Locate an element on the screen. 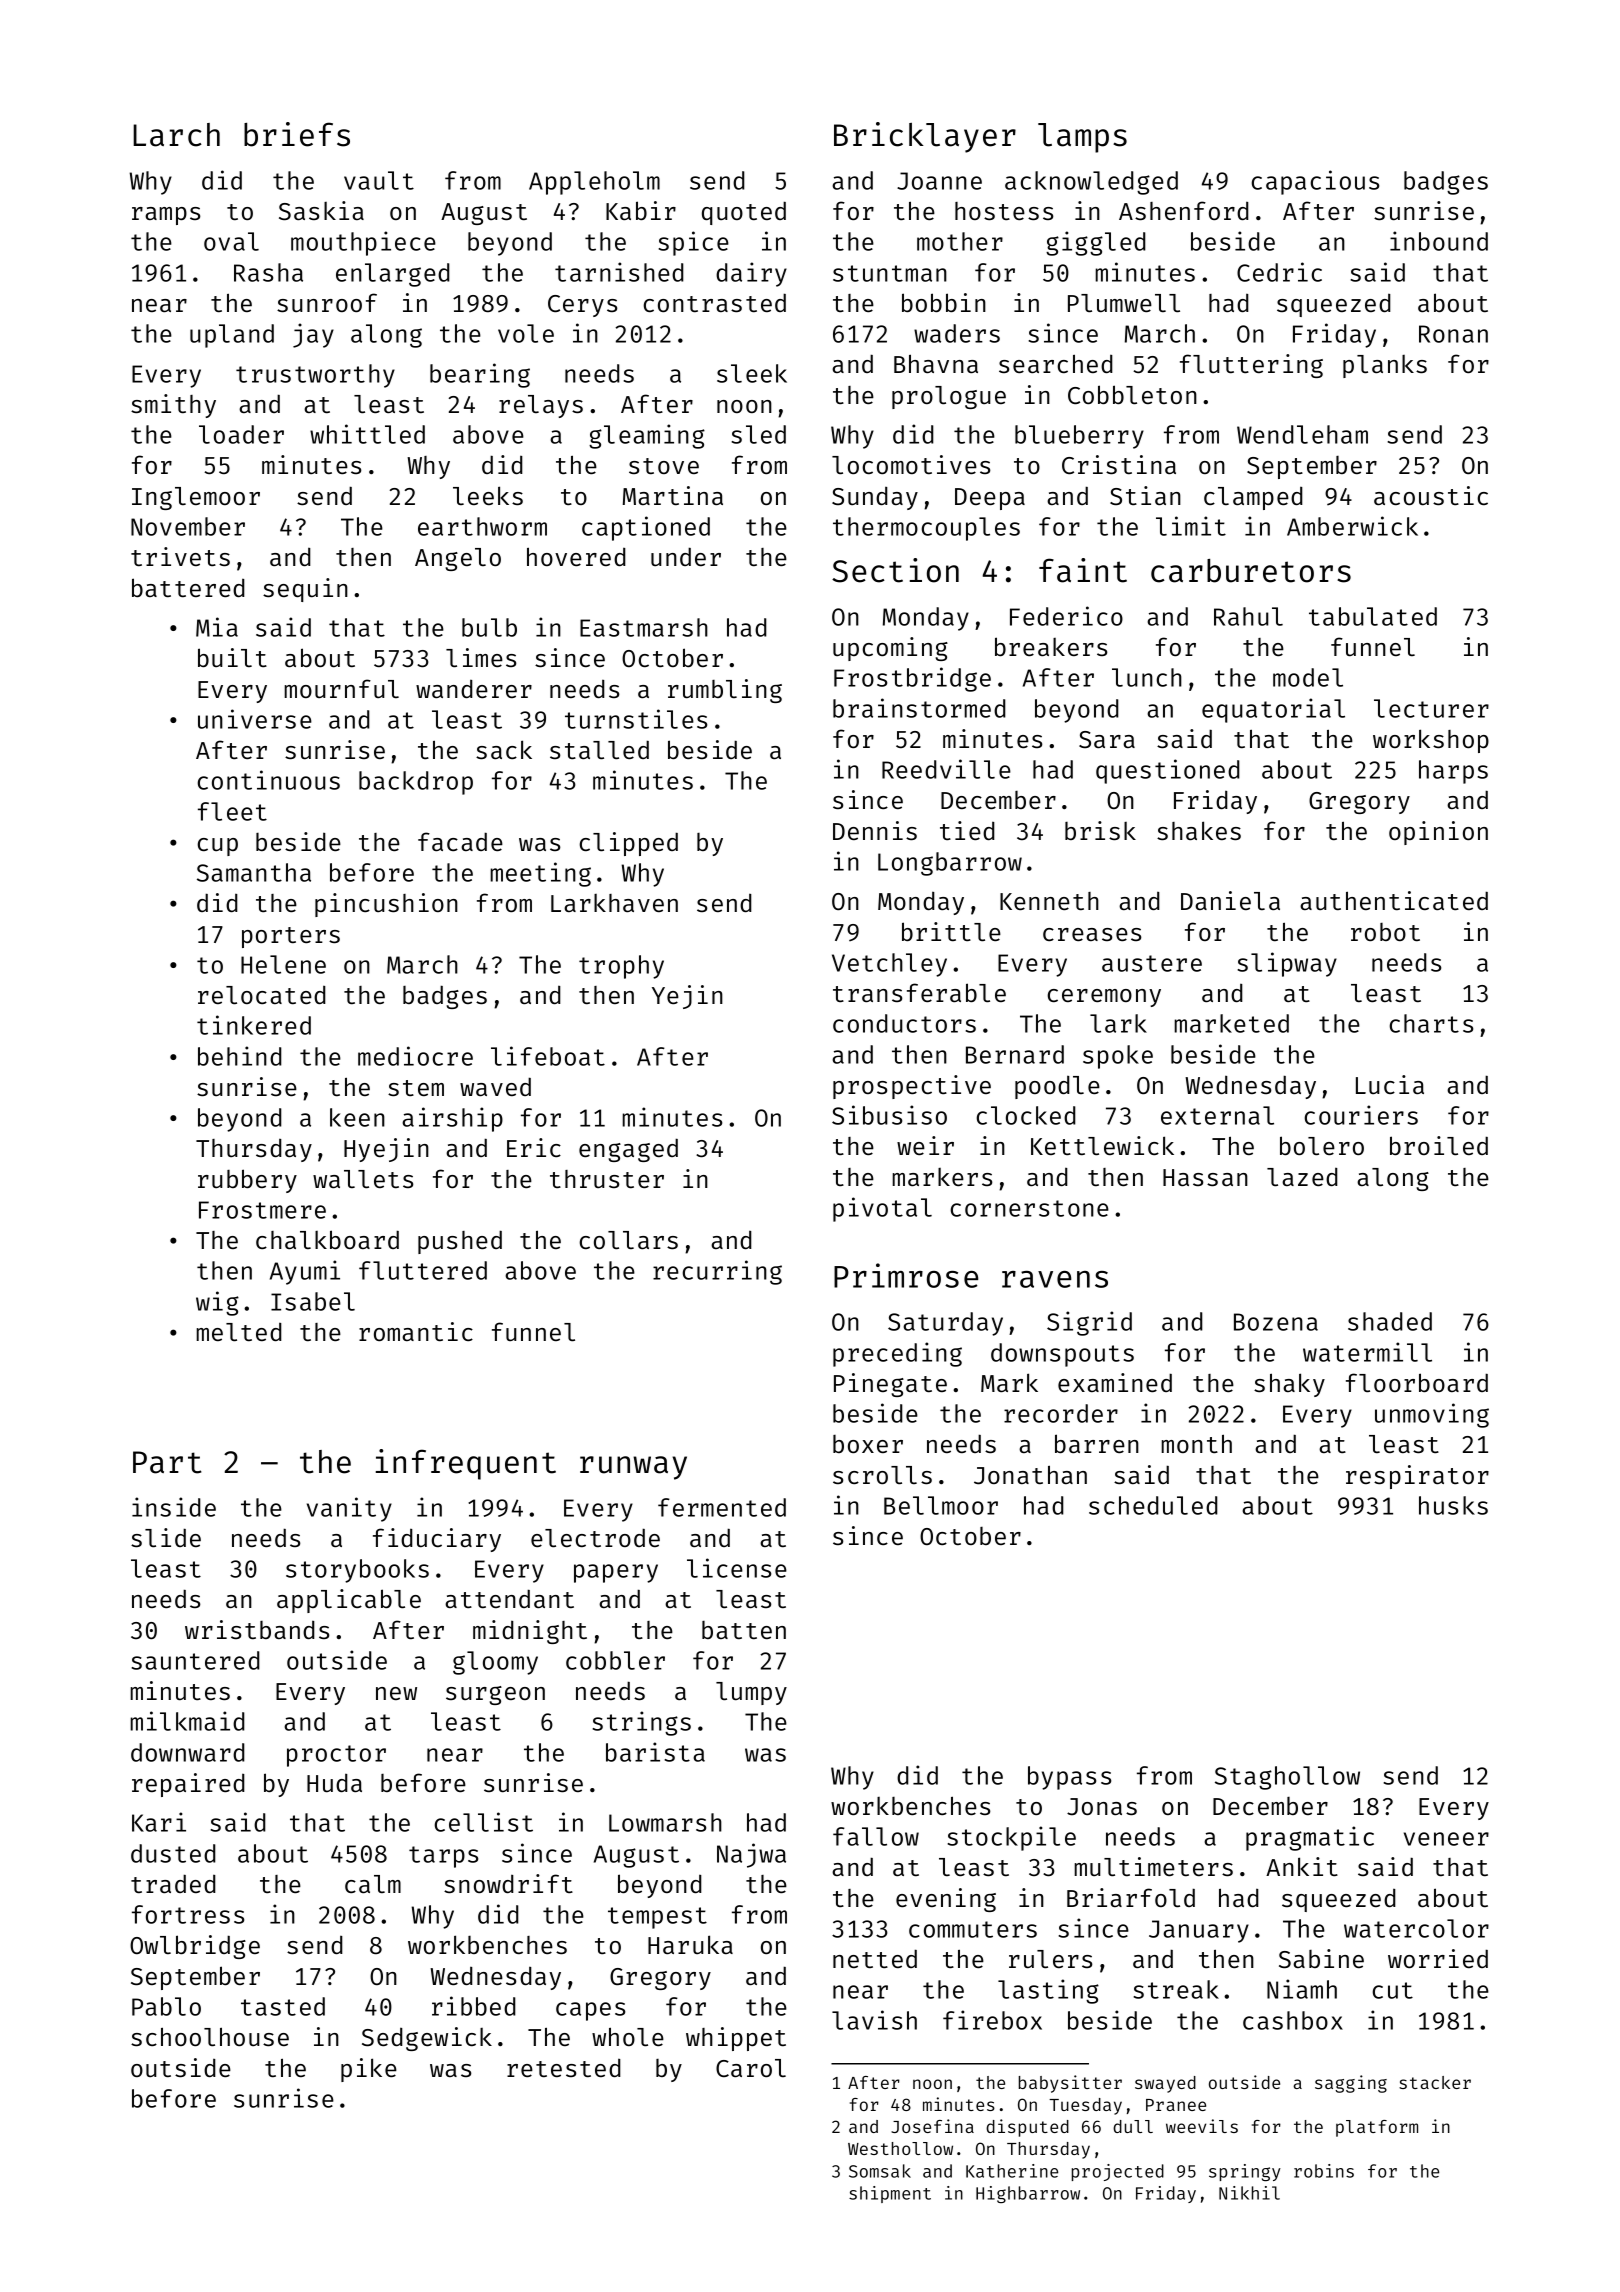 The image size is (1620, 2292). pike is located at coordinates (369, 2070).
